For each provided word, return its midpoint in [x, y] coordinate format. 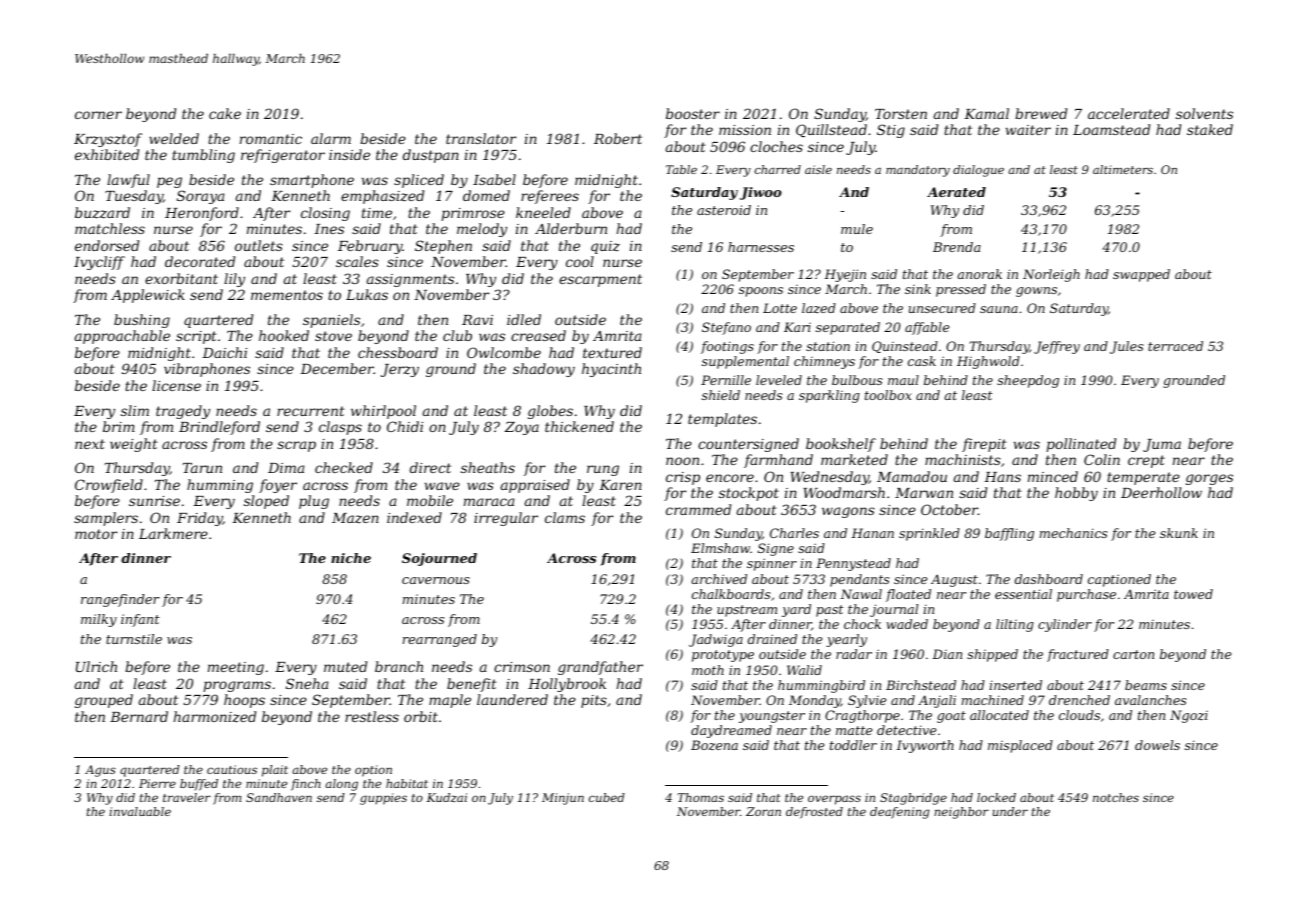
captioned [1119, 580]
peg [169, 182]
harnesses [761, 247]
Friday [200, 519]
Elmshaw [720, 548]
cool [580, 261]
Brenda [957, 247]
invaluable [140, 811]
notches [1116, 797]
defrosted [814, 813]
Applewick [148, 296]
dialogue [978, 171]
